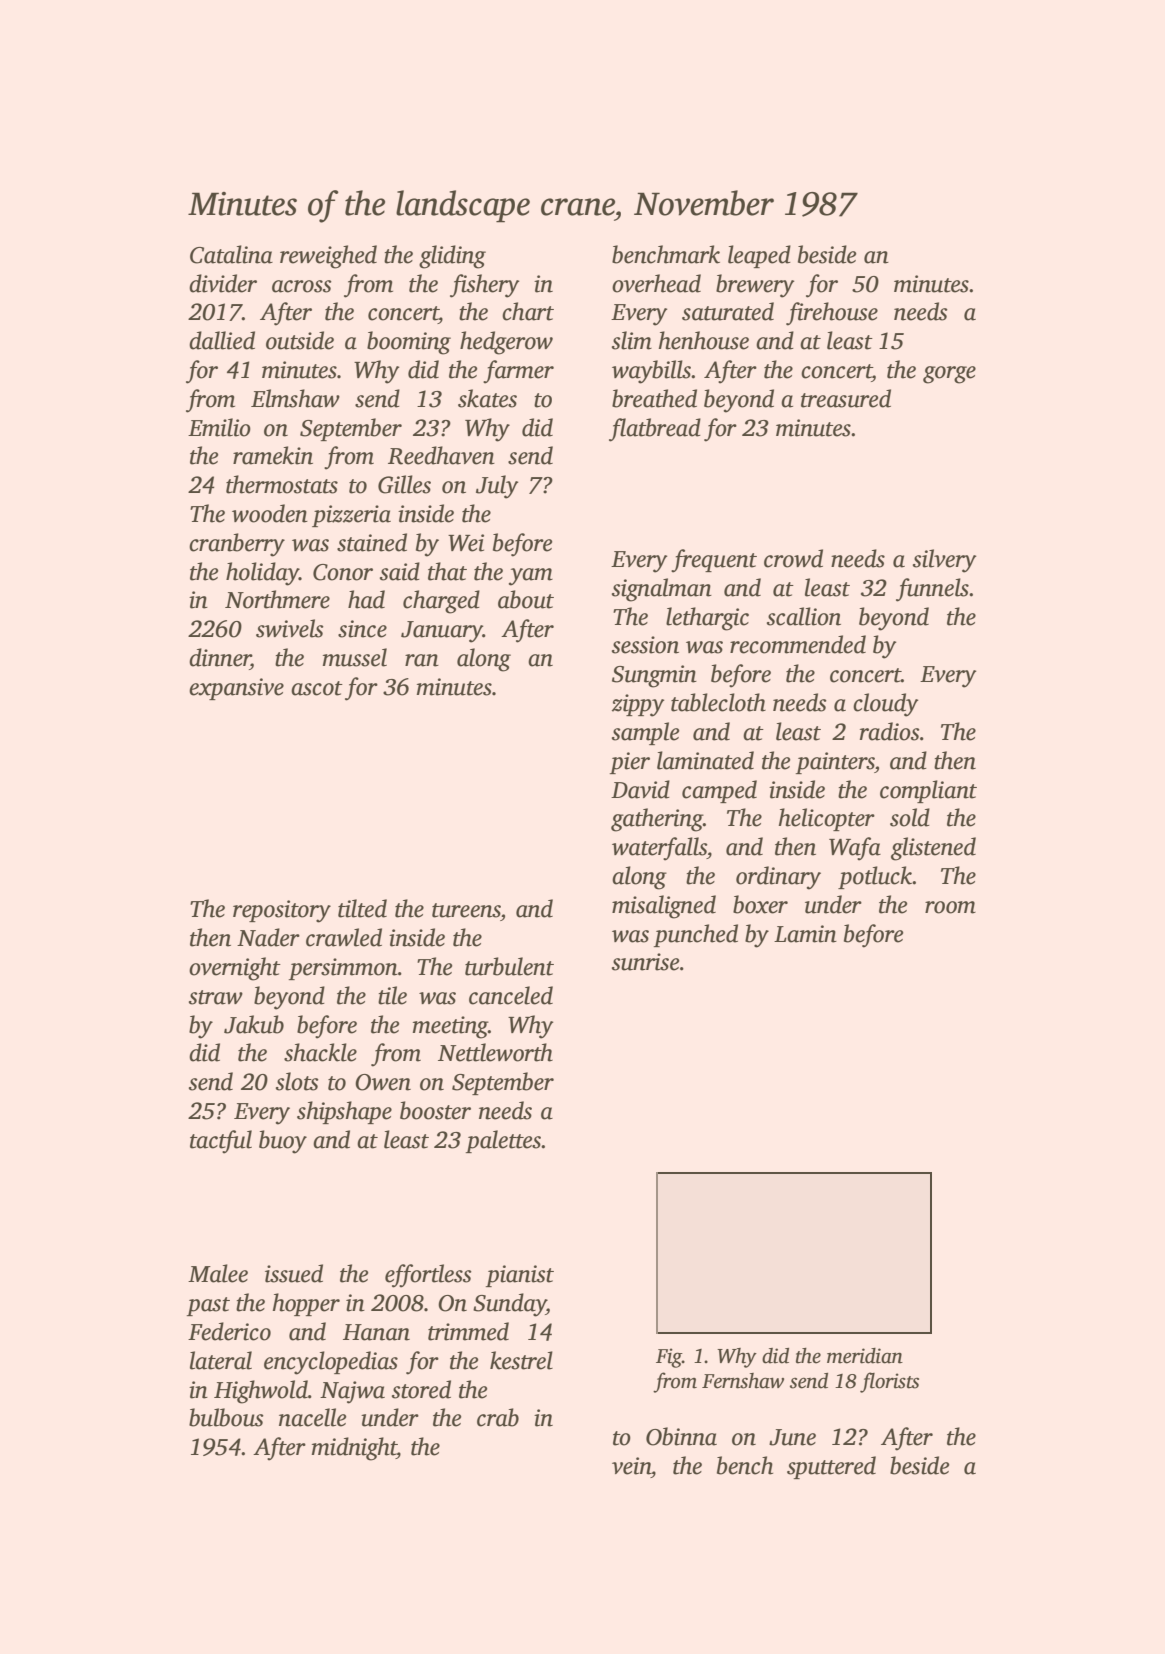 This screenshot has width=1165, height=1654. What do you see at coordinates (236, 689) in the screenshot?
I see `expansive` at bounding box center [236, 689].
